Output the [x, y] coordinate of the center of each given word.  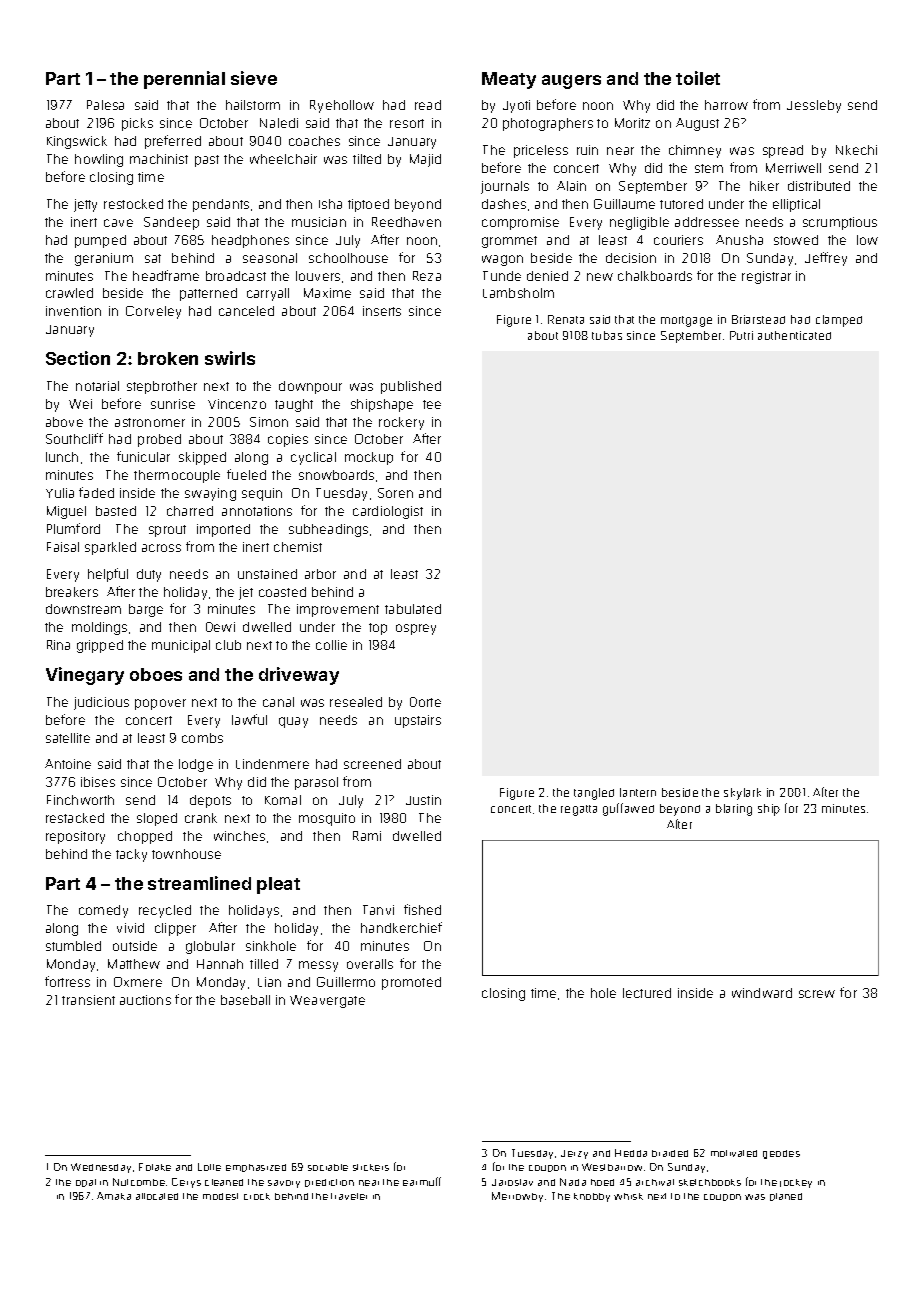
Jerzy [574, 1154]
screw [817, 994]
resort [407, 123]
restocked [133, 204]
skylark [742, 794]
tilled [264, 964]
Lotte [209, 1167]
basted [116, 511]
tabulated [413, 609]
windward [762, 993]
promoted [411, 983]
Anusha [739, 240]
